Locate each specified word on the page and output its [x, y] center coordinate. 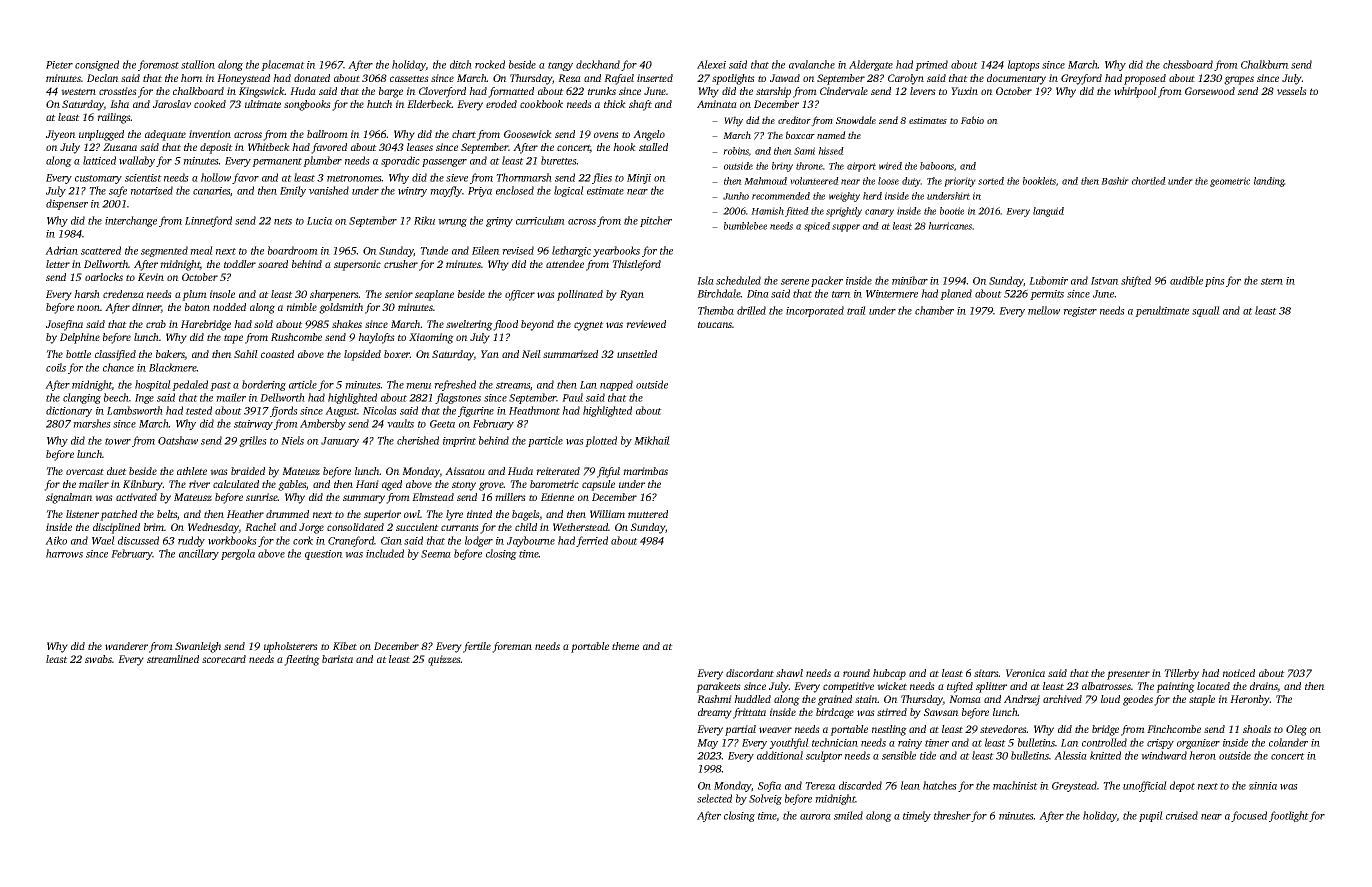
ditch [461, 64]
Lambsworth [135, 410]
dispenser [67, 204]
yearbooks [616, 251]
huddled [752, 699]
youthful [789, 743]
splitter [991, 687]
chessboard [1188, 64]
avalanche [812, 64]
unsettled [637, 354]
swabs [98, 659]
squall [1206, 311]
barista [337, 659]
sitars [986, 673]
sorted [991, 181]
